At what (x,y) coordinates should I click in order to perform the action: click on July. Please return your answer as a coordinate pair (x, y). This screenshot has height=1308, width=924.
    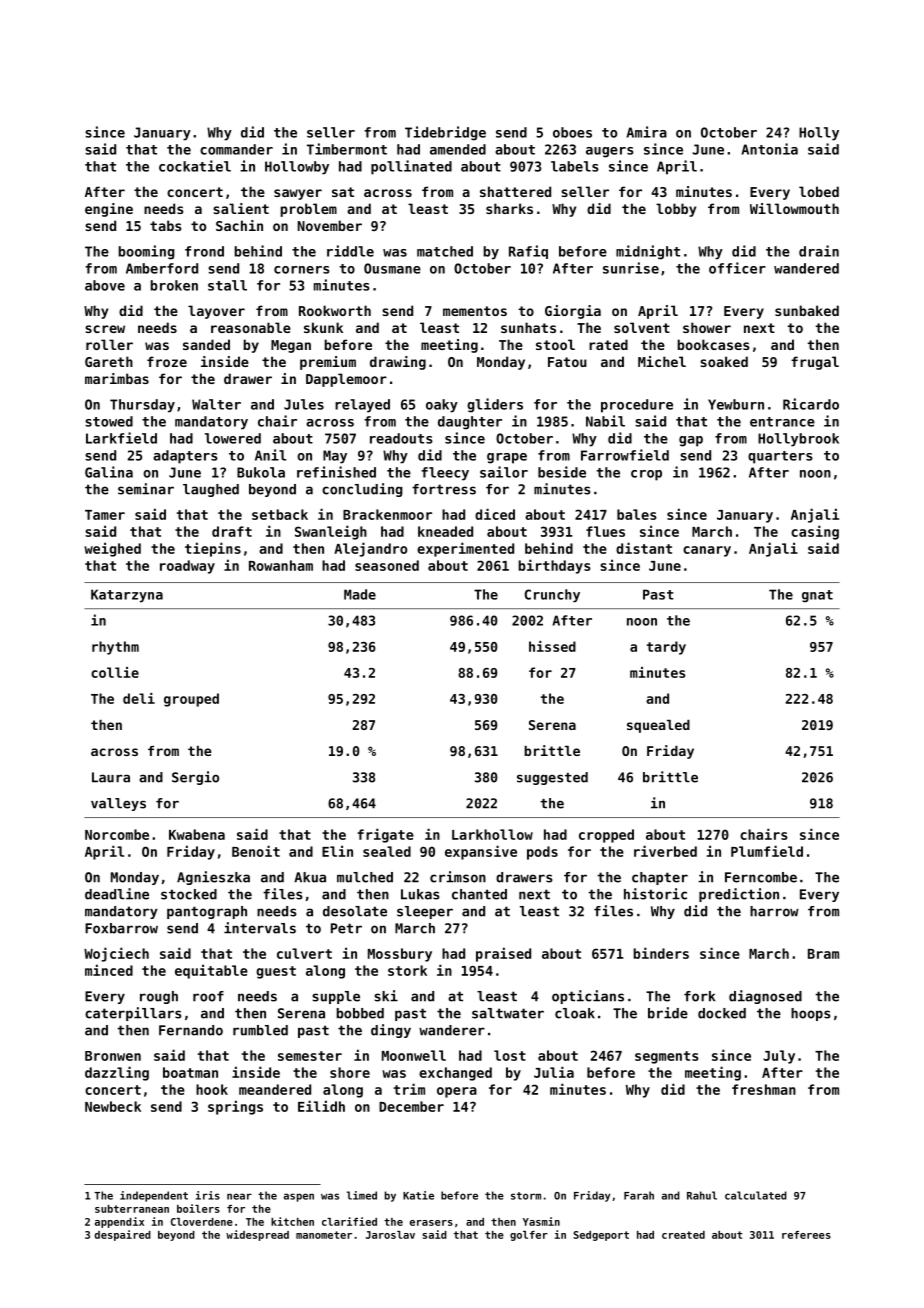
    Looking at the image, I should click on (779, 1057).
